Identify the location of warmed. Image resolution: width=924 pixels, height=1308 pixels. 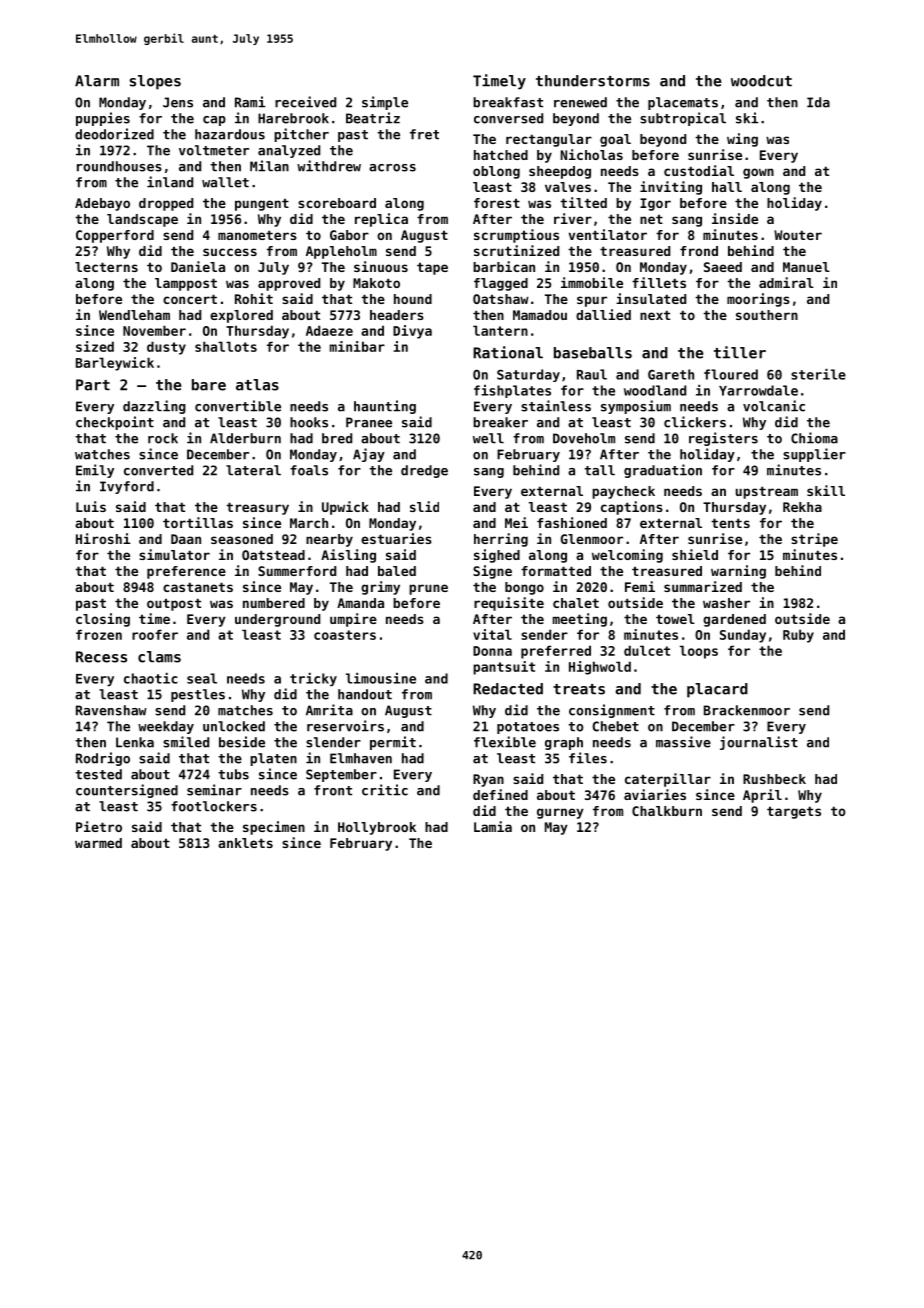
(98, 843).
